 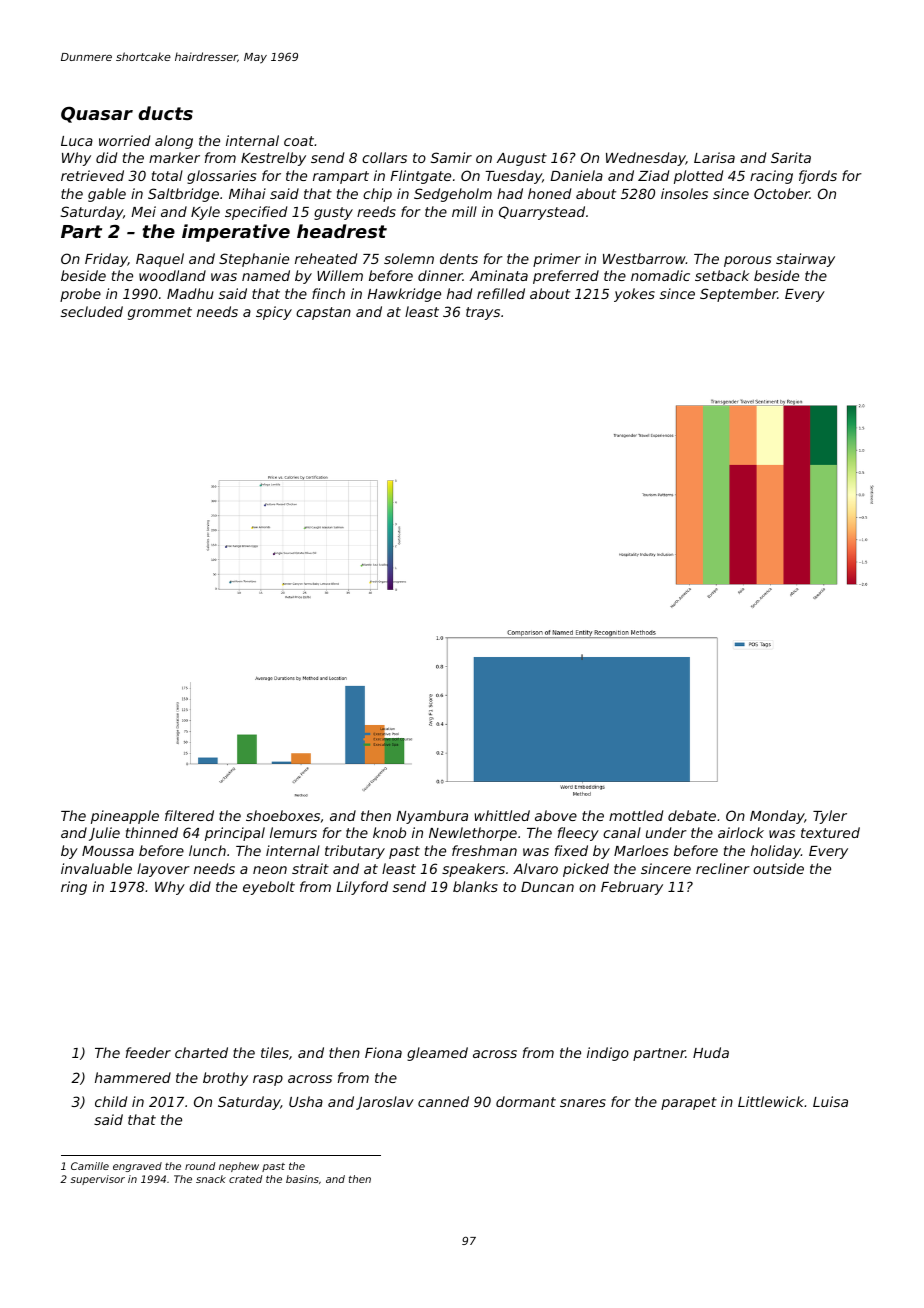 What do you see at coordinates (111, 1101) in the document?
I see `child` at bounding box center [111, 1101].
